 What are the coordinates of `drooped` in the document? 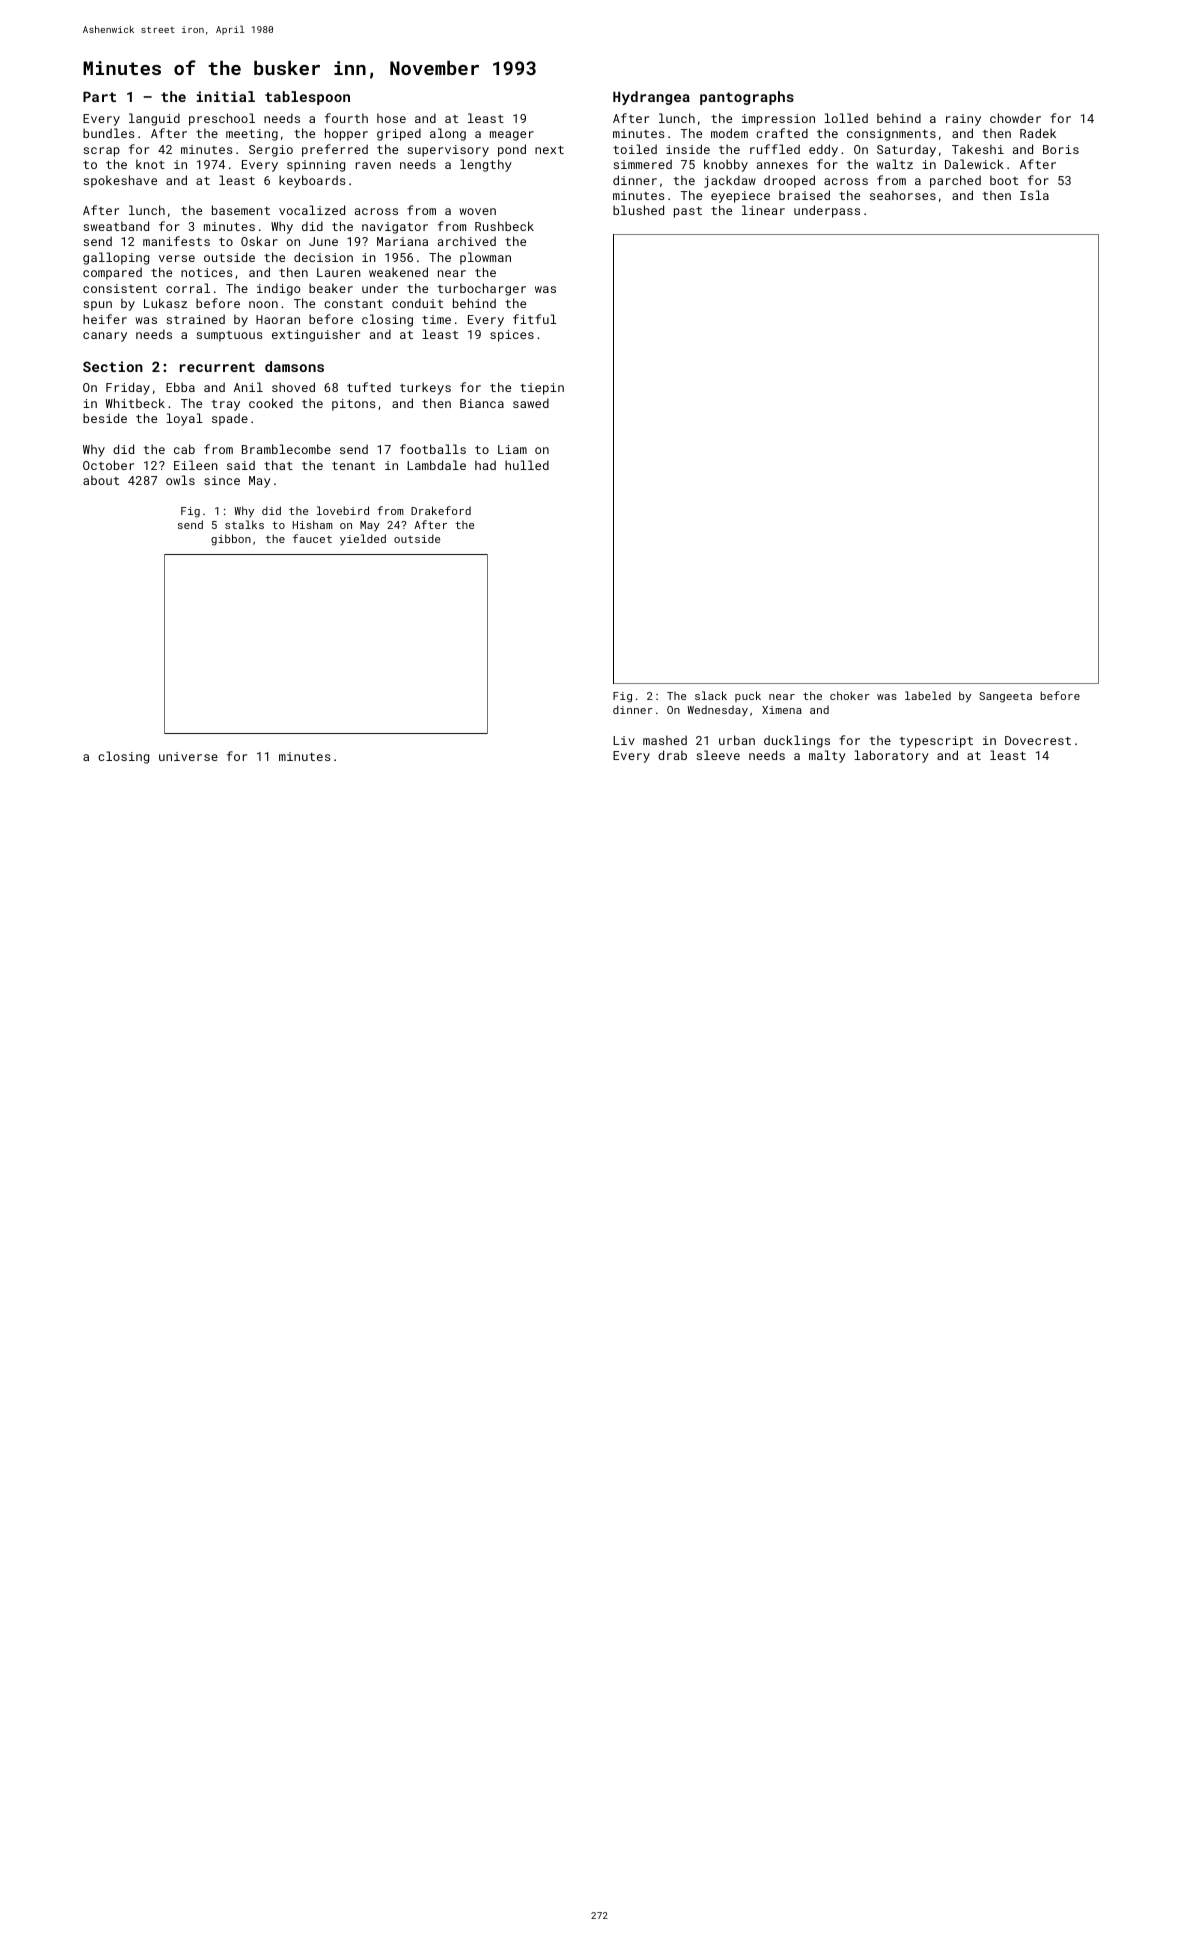 It's located at (789, 181).
